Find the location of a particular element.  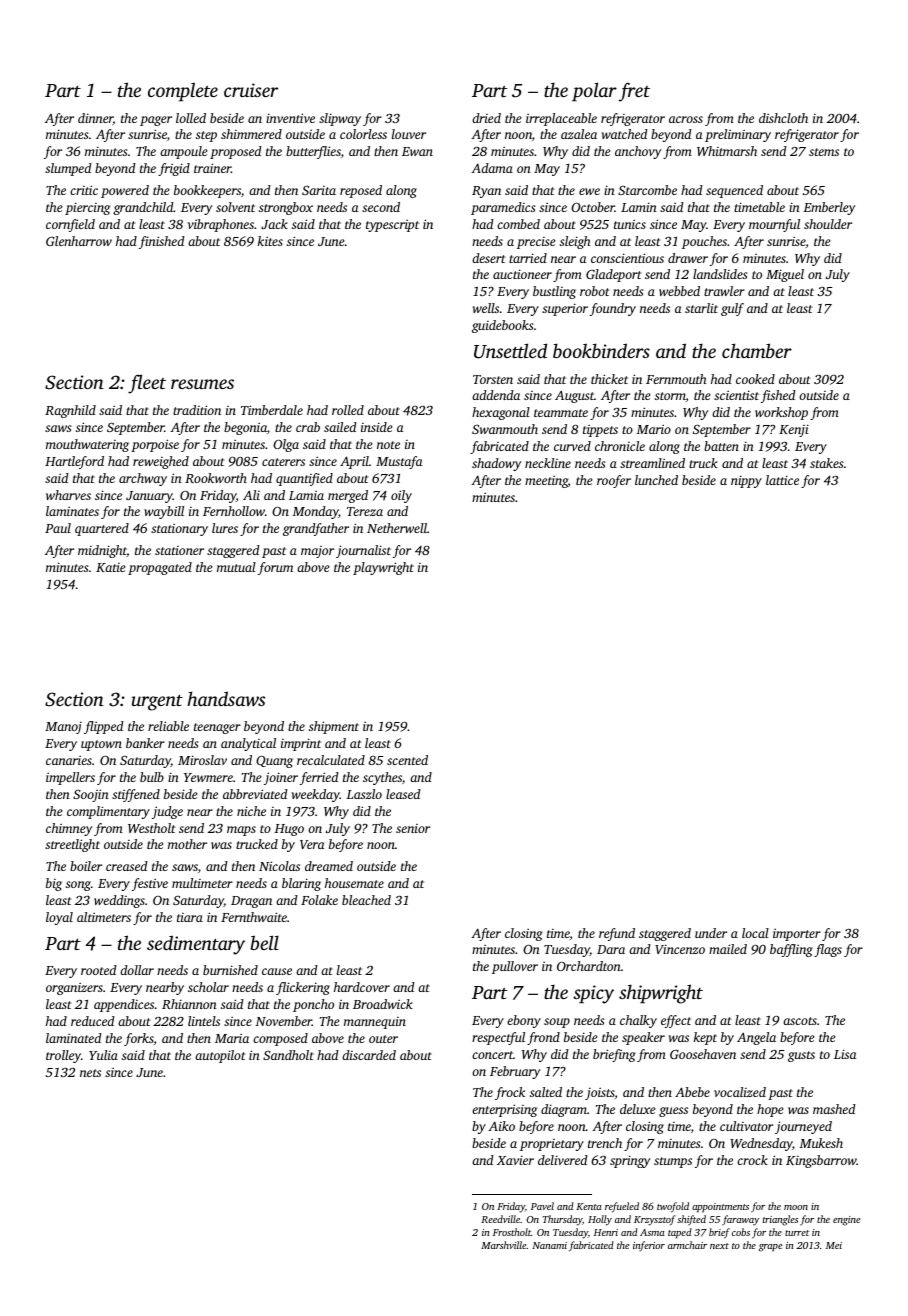

Adama is located at coordinates (492, 168).
